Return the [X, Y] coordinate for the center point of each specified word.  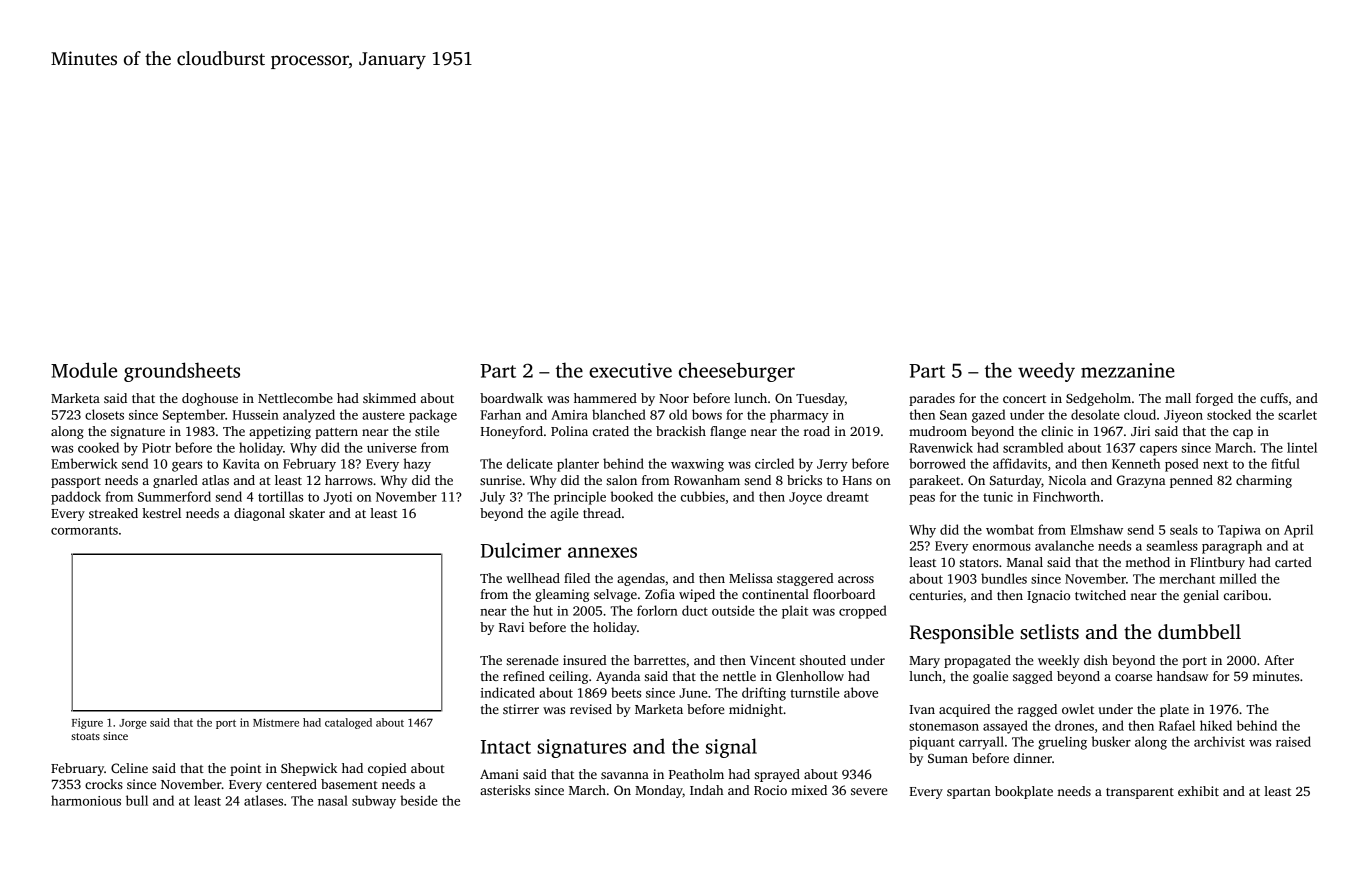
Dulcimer [521, 550]
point [245, 769]
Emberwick [84, 463]
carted [1293, 562]
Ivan [922, 709]
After [1279, 660]
